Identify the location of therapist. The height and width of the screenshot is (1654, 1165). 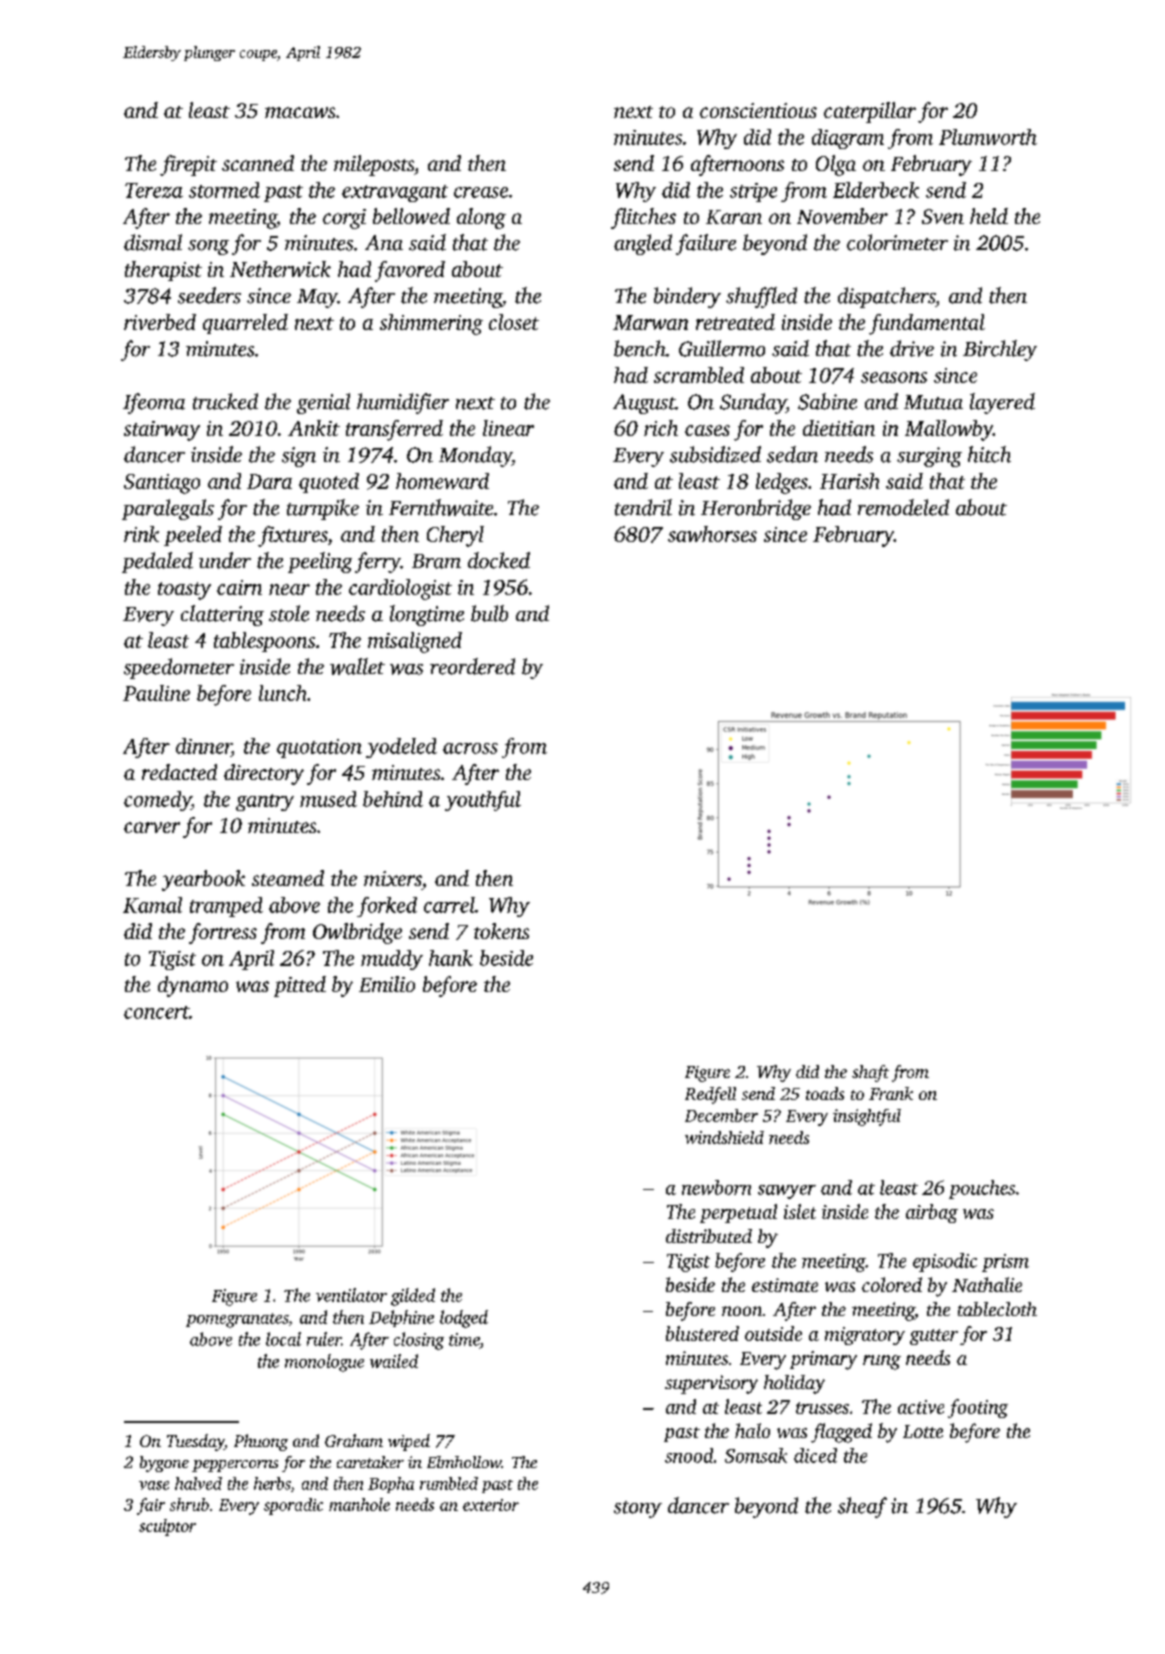
(163, 271).
